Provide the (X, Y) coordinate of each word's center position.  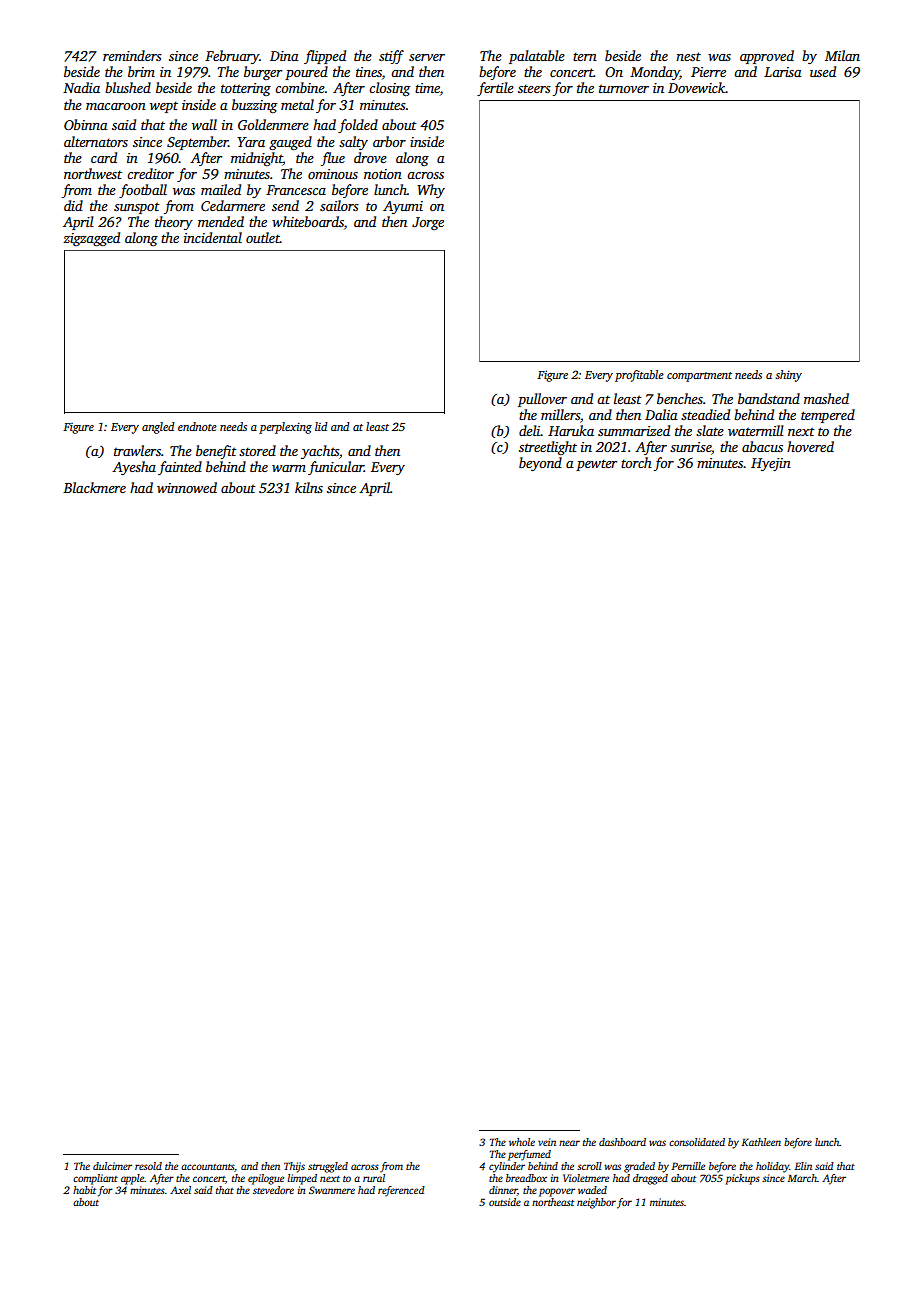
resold (148, 1166)
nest (688, 56)
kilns (309, 487)
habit (84, 1190)
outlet (263, 237)
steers (534, 88)
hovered (810, 446)
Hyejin (771, 464)
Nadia (81, 87)
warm (289, 468)
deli (530, 430)
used (823, 71)
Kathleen (761, 1142)
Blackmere (94, 487)
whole (522, 1142)
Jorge (428, 223)
